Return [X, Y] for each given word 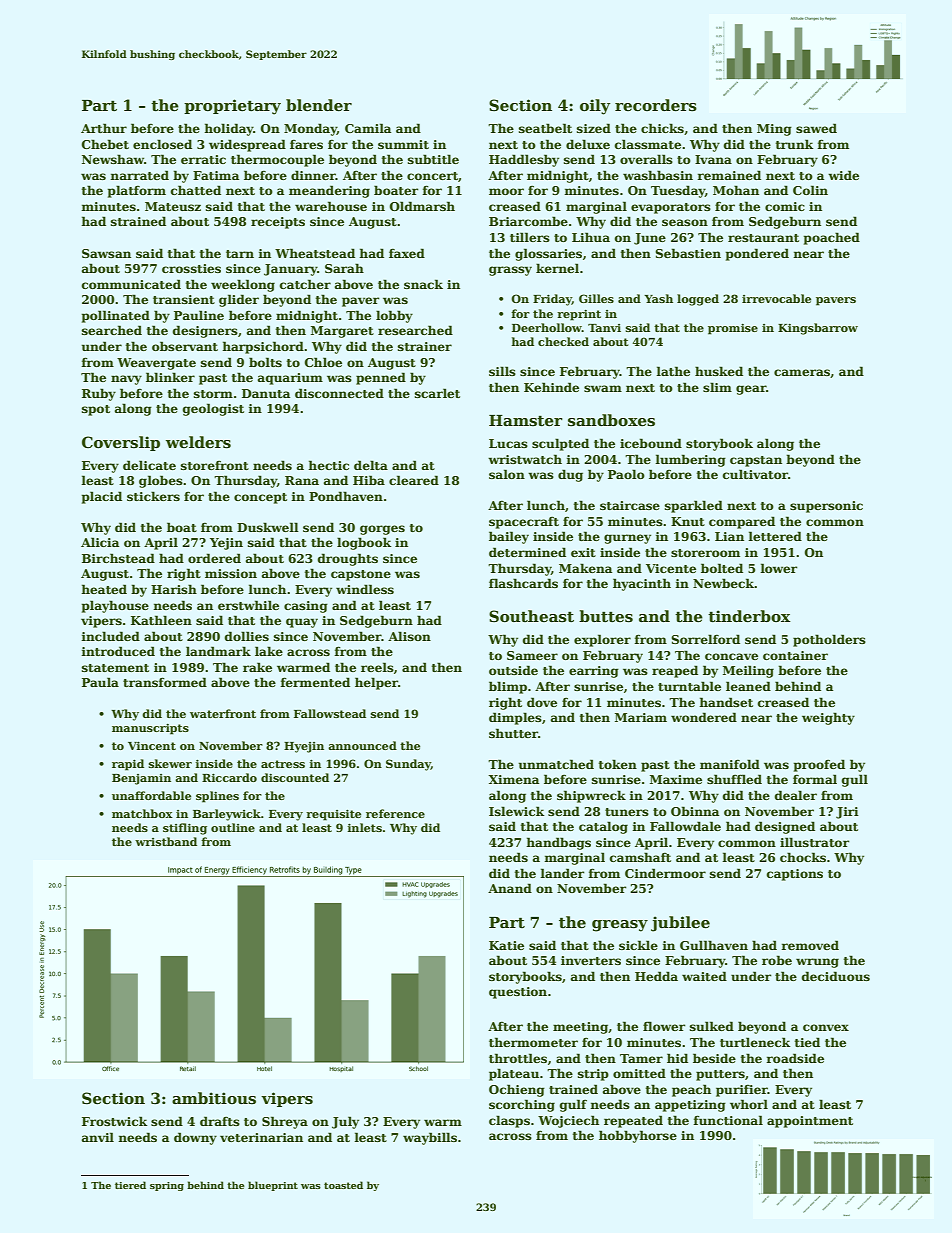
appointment [810, 1122]
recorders [656, 105]
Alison [409, 636]
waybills [430, 1138]
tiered [130, 1185]
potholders [829, 640]
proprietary [232, 107]
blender [319, 105]
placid [102, 497]
